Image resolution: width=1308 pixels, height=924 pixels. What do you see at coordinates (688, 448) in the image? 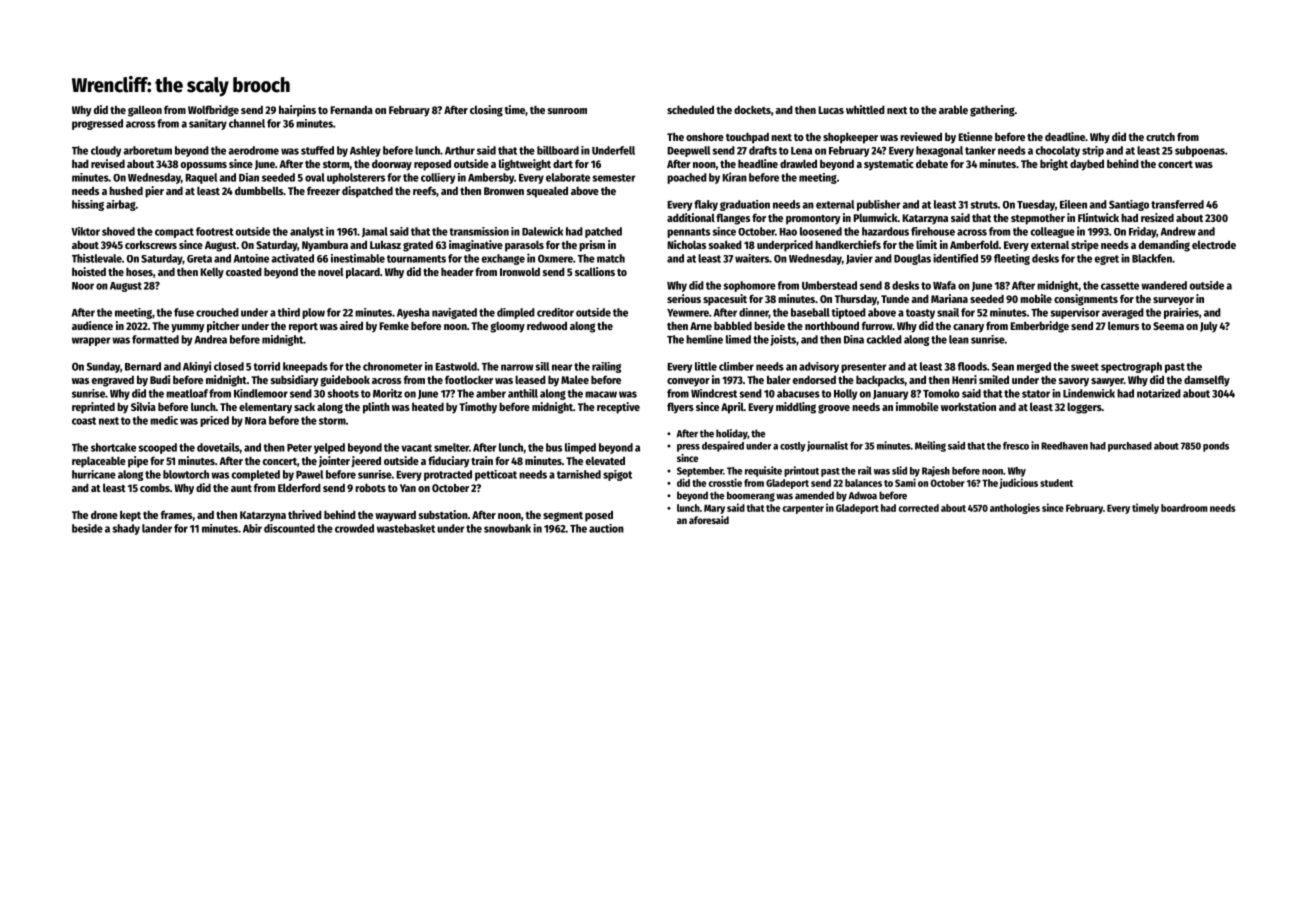
I see `press` at bounding box center [688, 448].
